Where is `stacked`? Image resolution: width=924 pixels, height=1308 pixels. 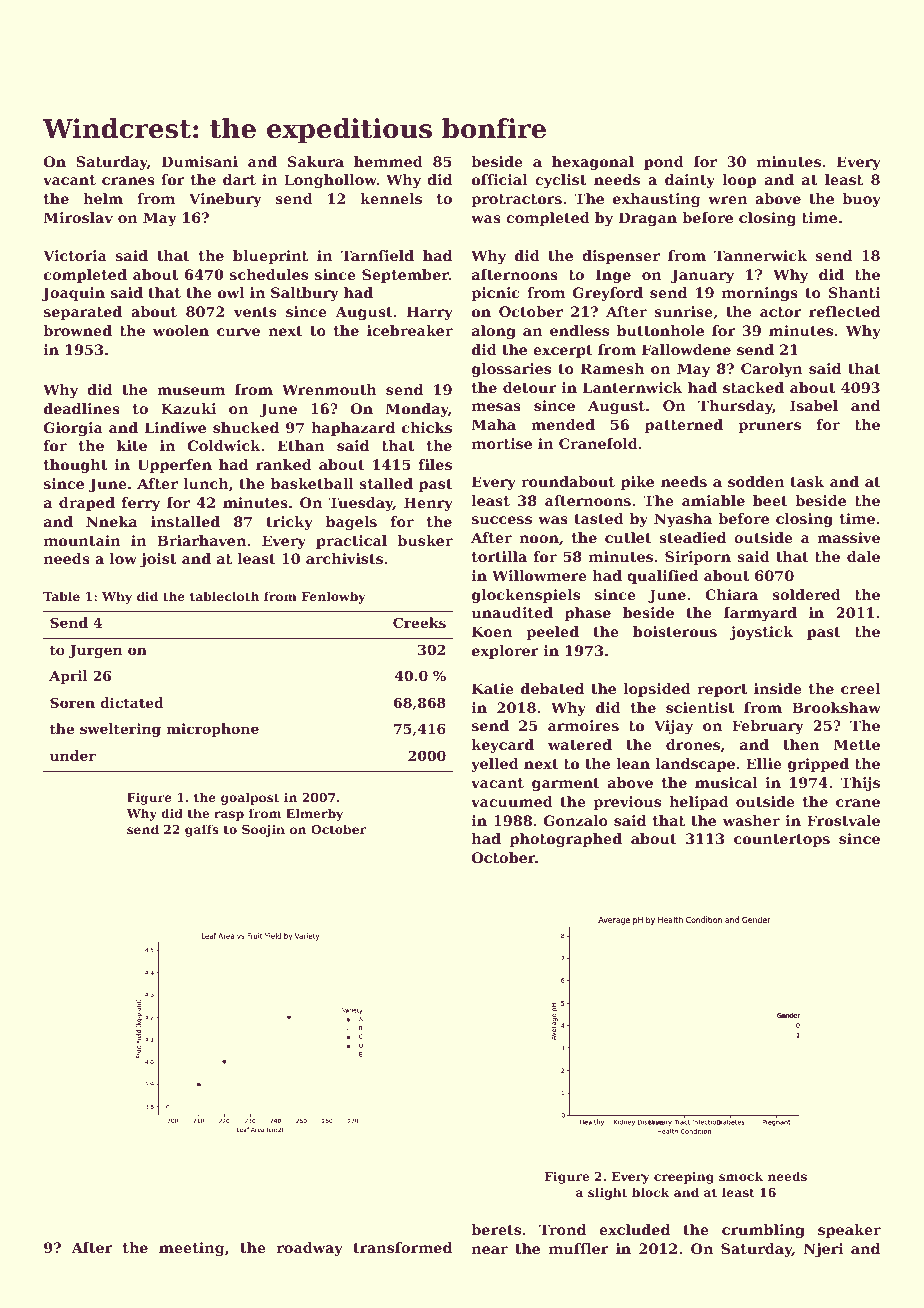 stacked is located at coordinates (753, 387).
